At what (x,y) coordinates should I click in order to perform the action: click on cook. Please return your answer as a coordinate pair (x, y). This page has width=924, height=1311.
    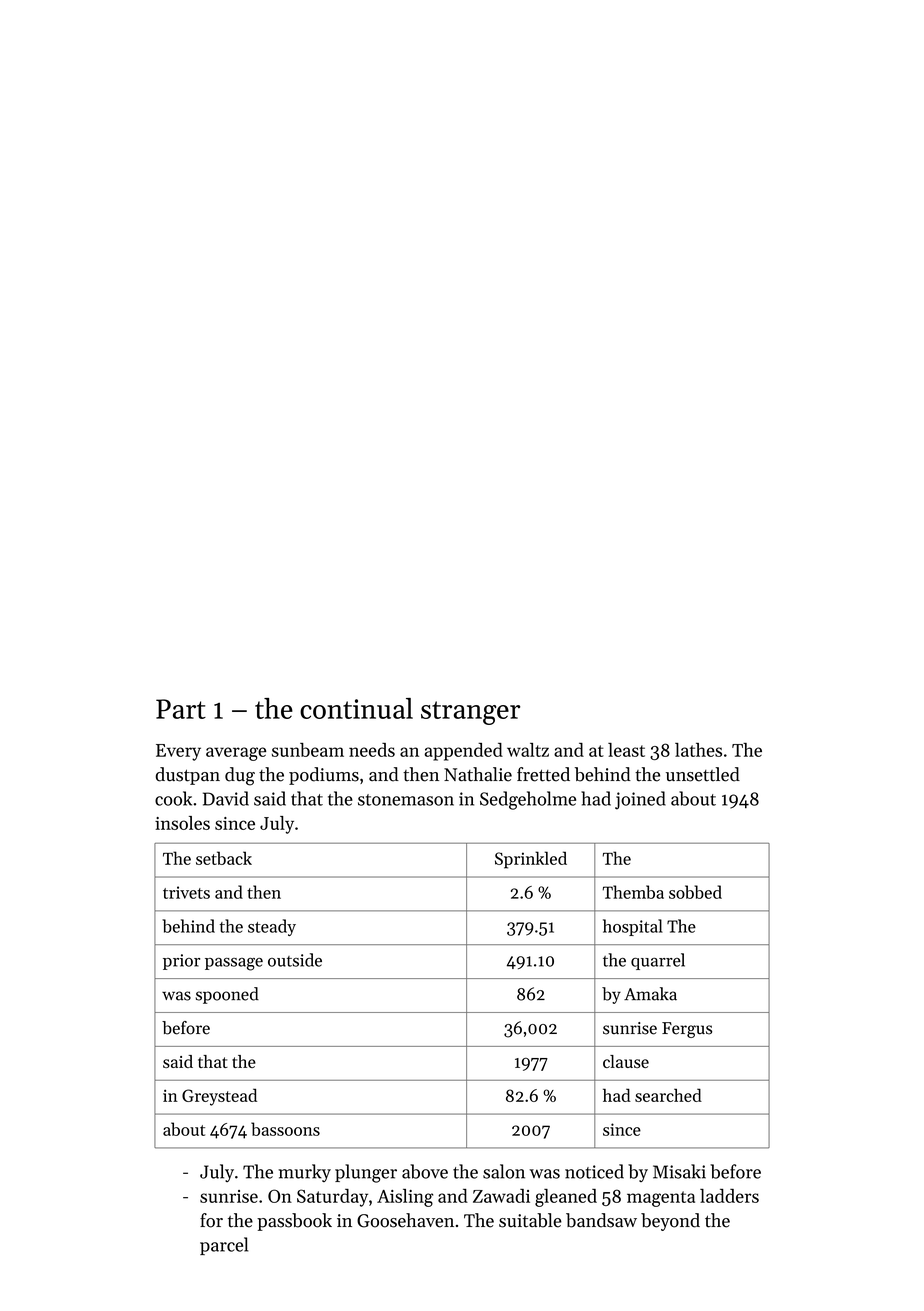
    Looking at the image, I should click on (173, 798).
